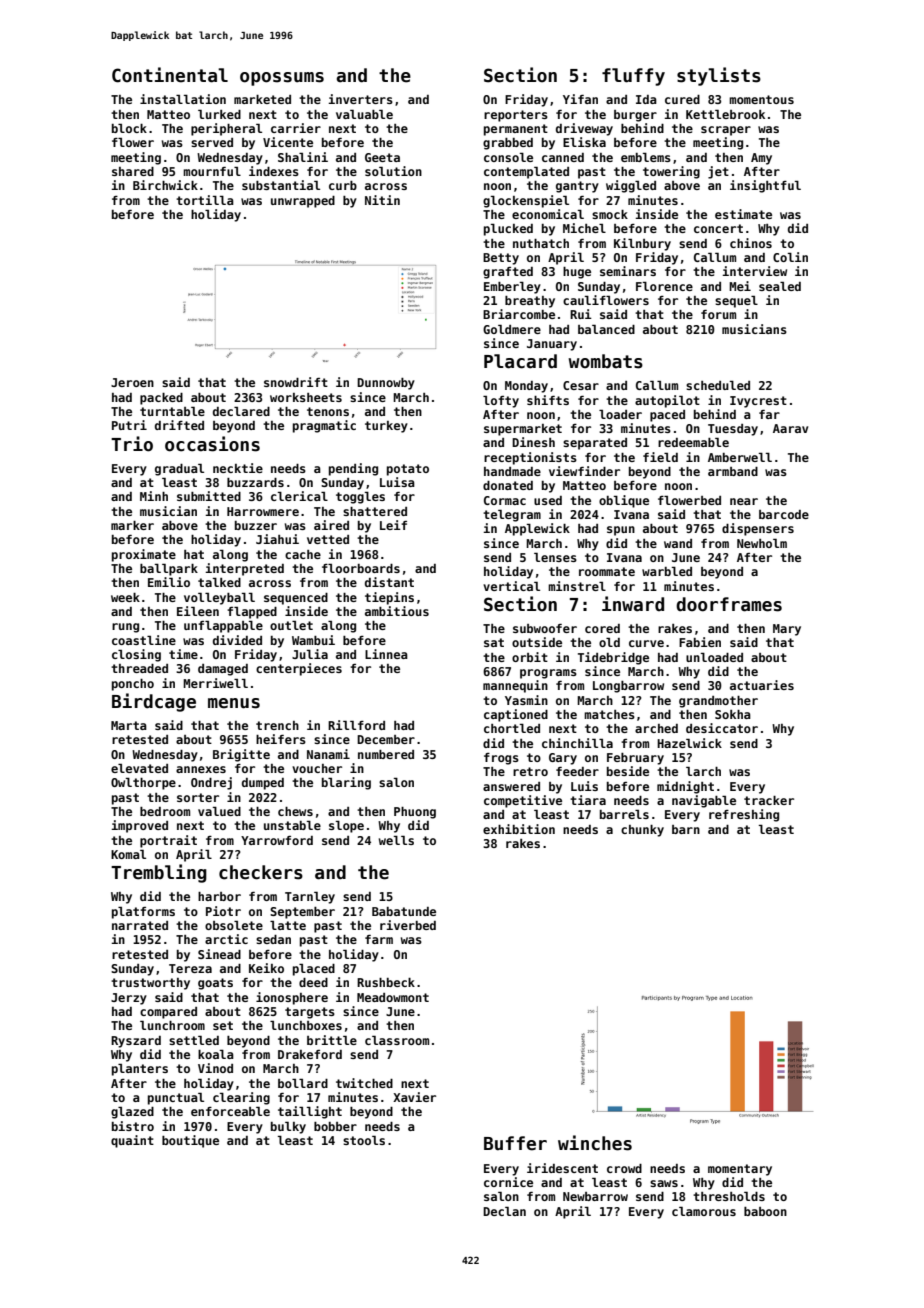  I want to click on Aarav, so click(790, 428).
